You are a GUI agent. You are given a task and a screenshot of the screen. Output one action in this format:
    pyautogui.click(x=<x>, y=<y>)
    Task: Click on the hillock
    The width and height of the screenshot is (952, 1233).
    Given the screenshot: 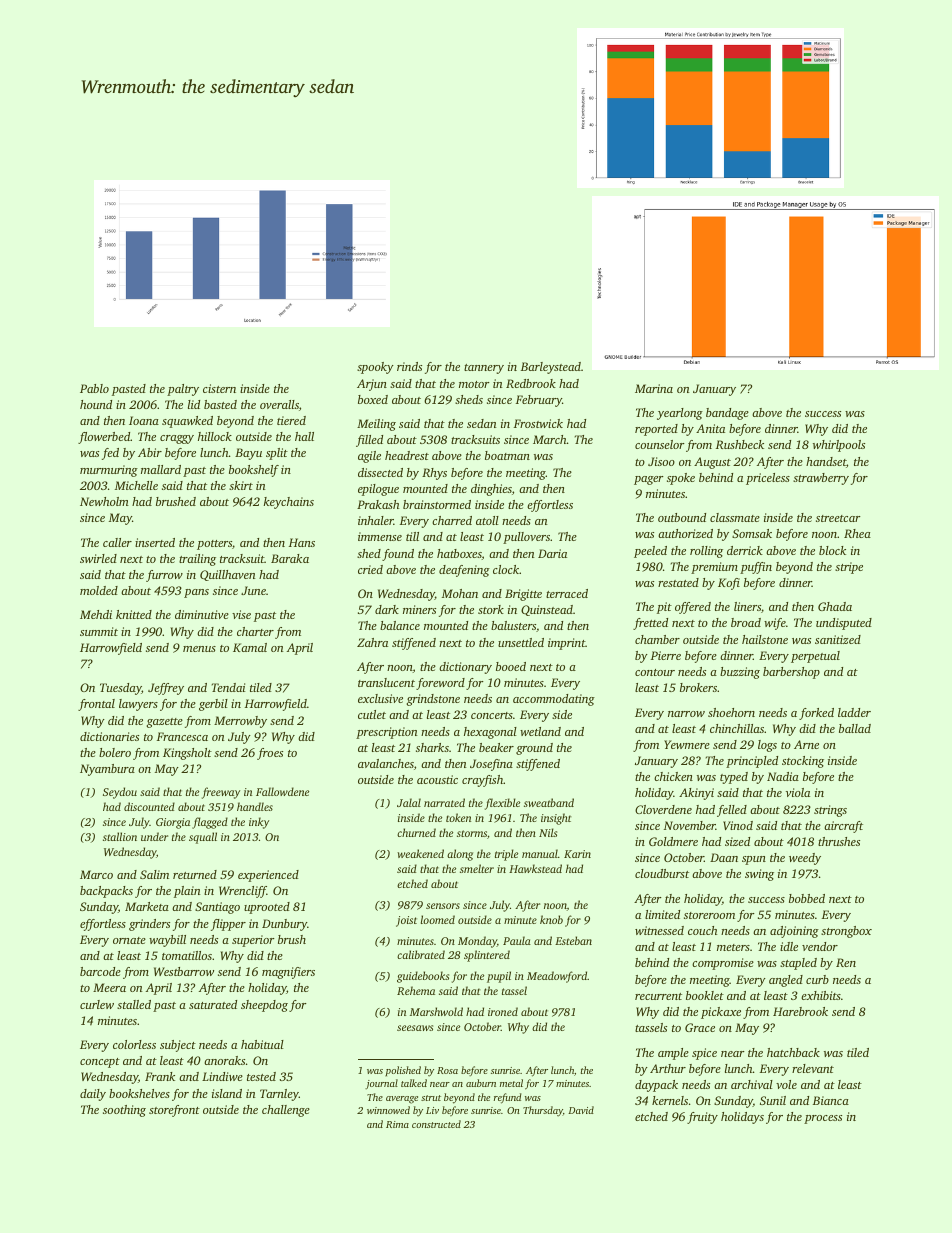 What is the action you would take?
    pyautogui.click(x=215, y=436)
